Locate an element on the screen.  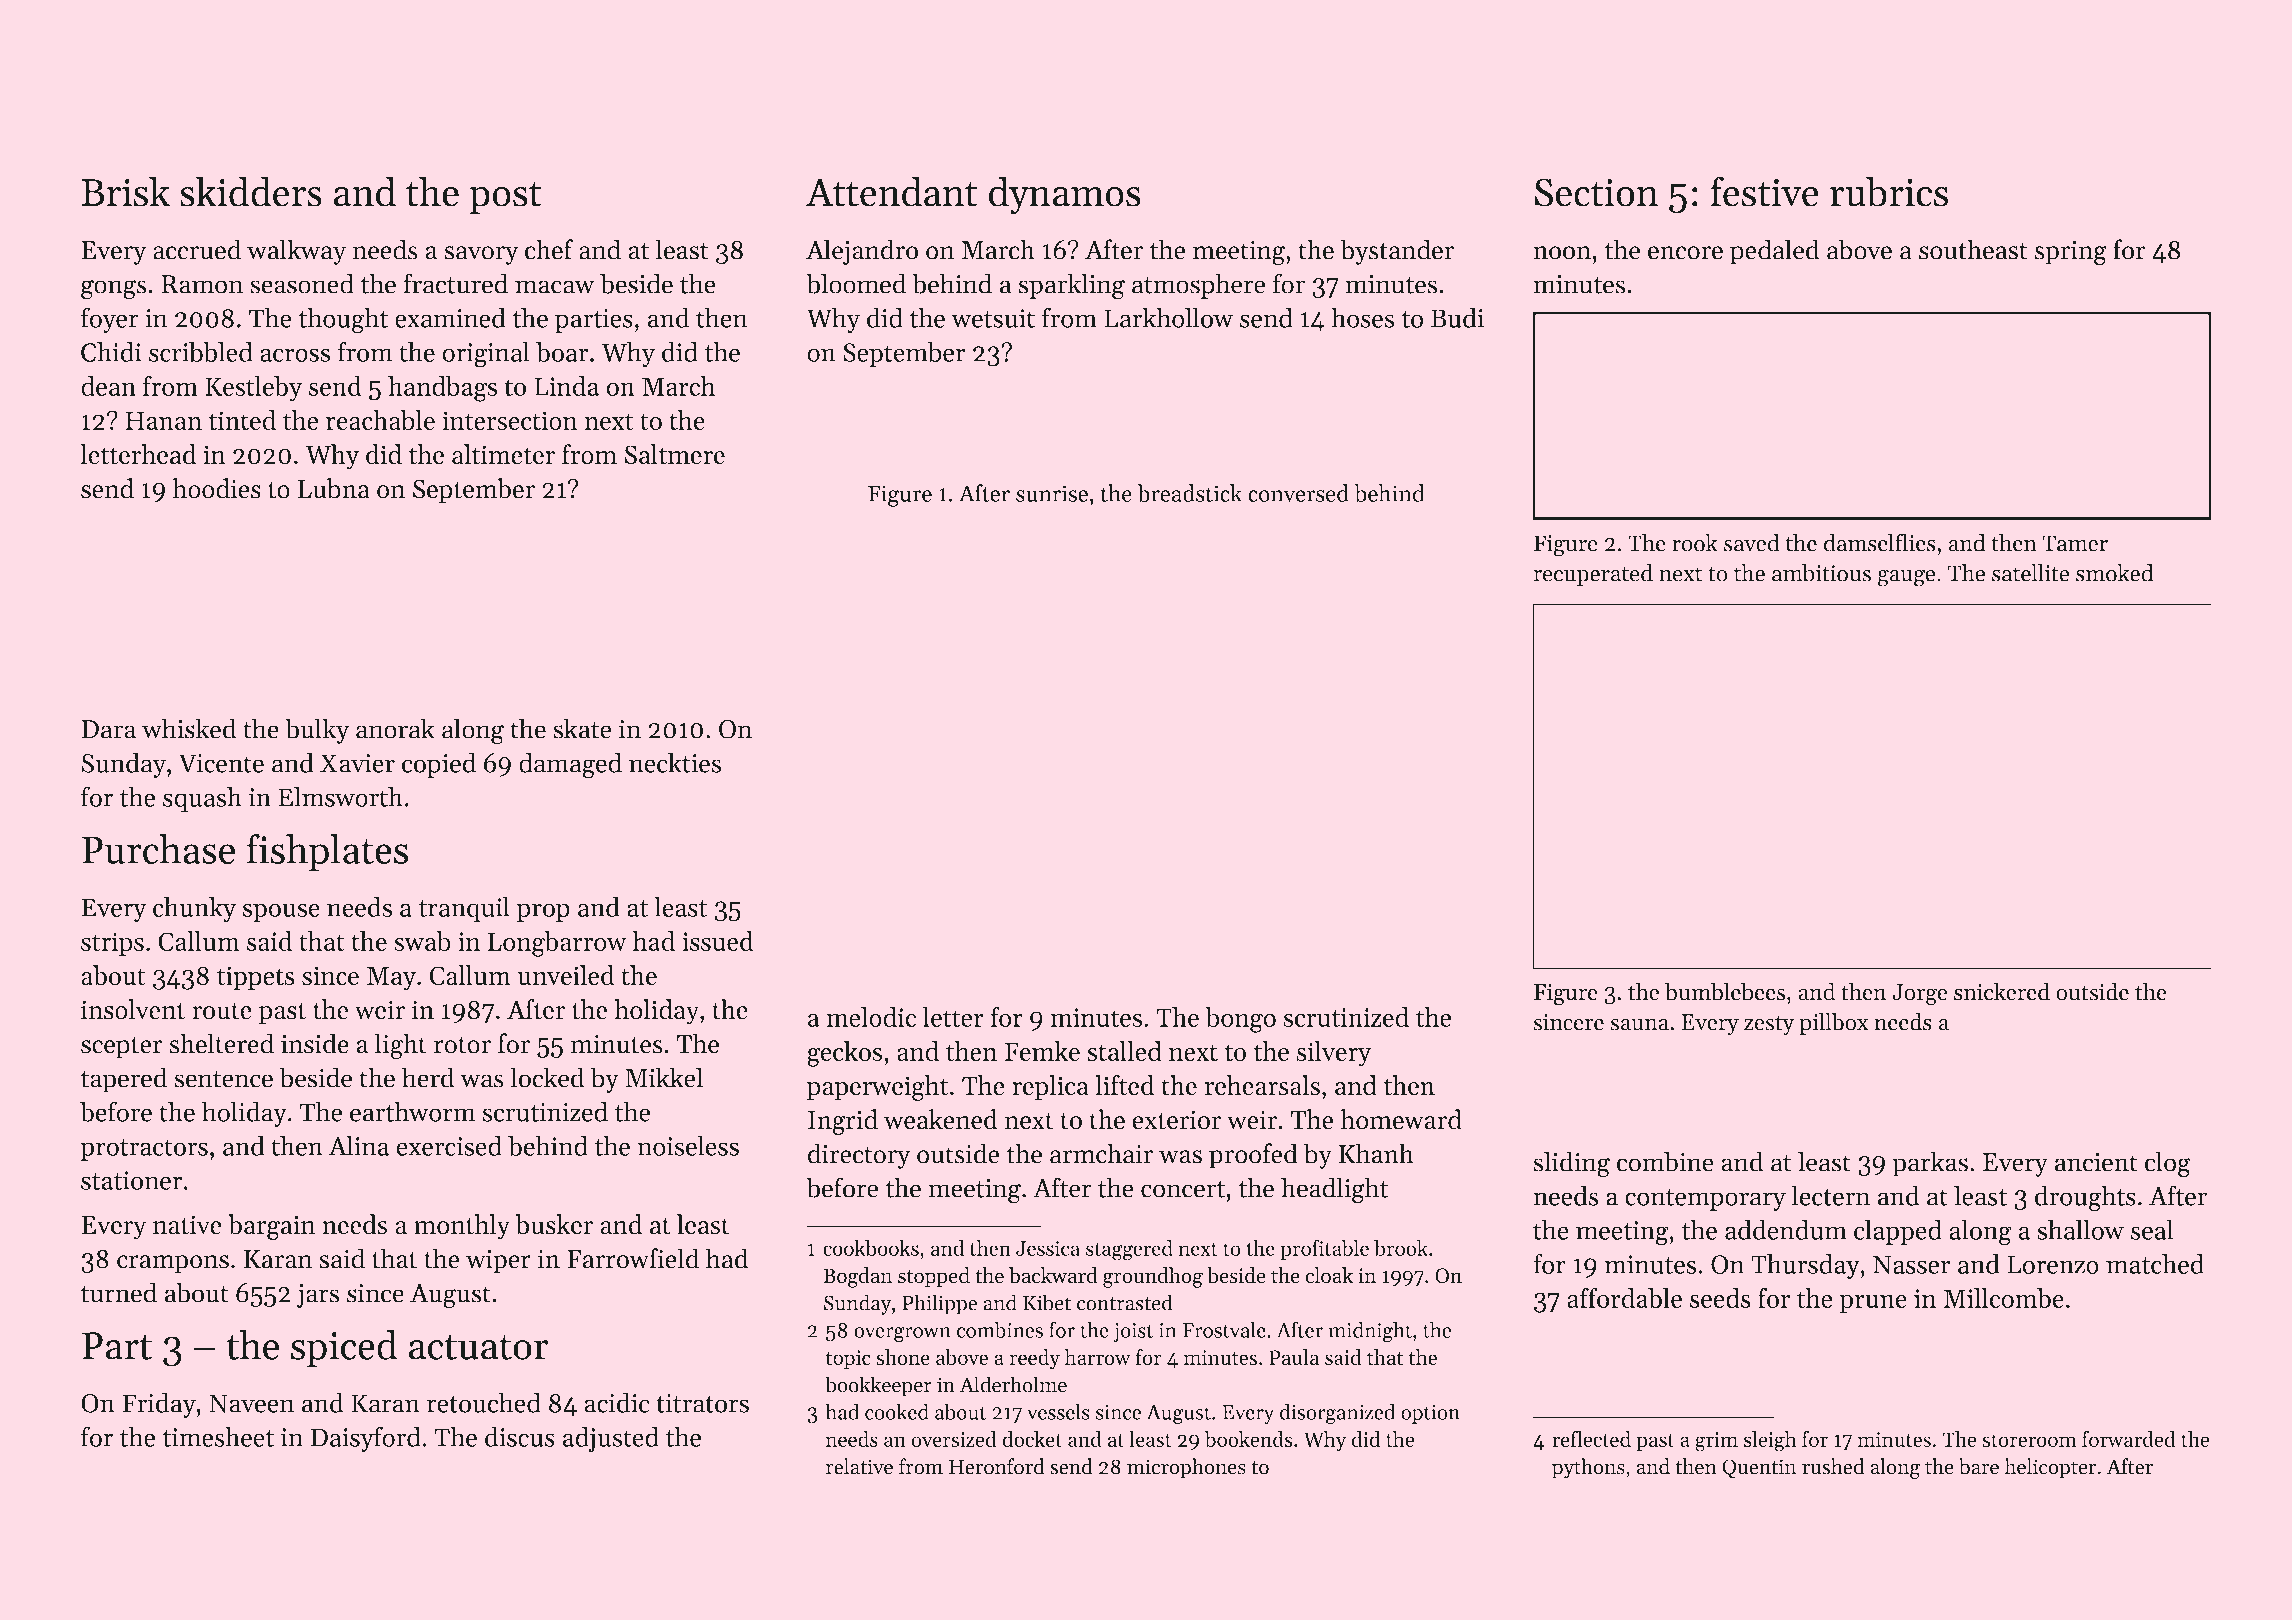
bumblebees is located at coordinates (1725, 991).
